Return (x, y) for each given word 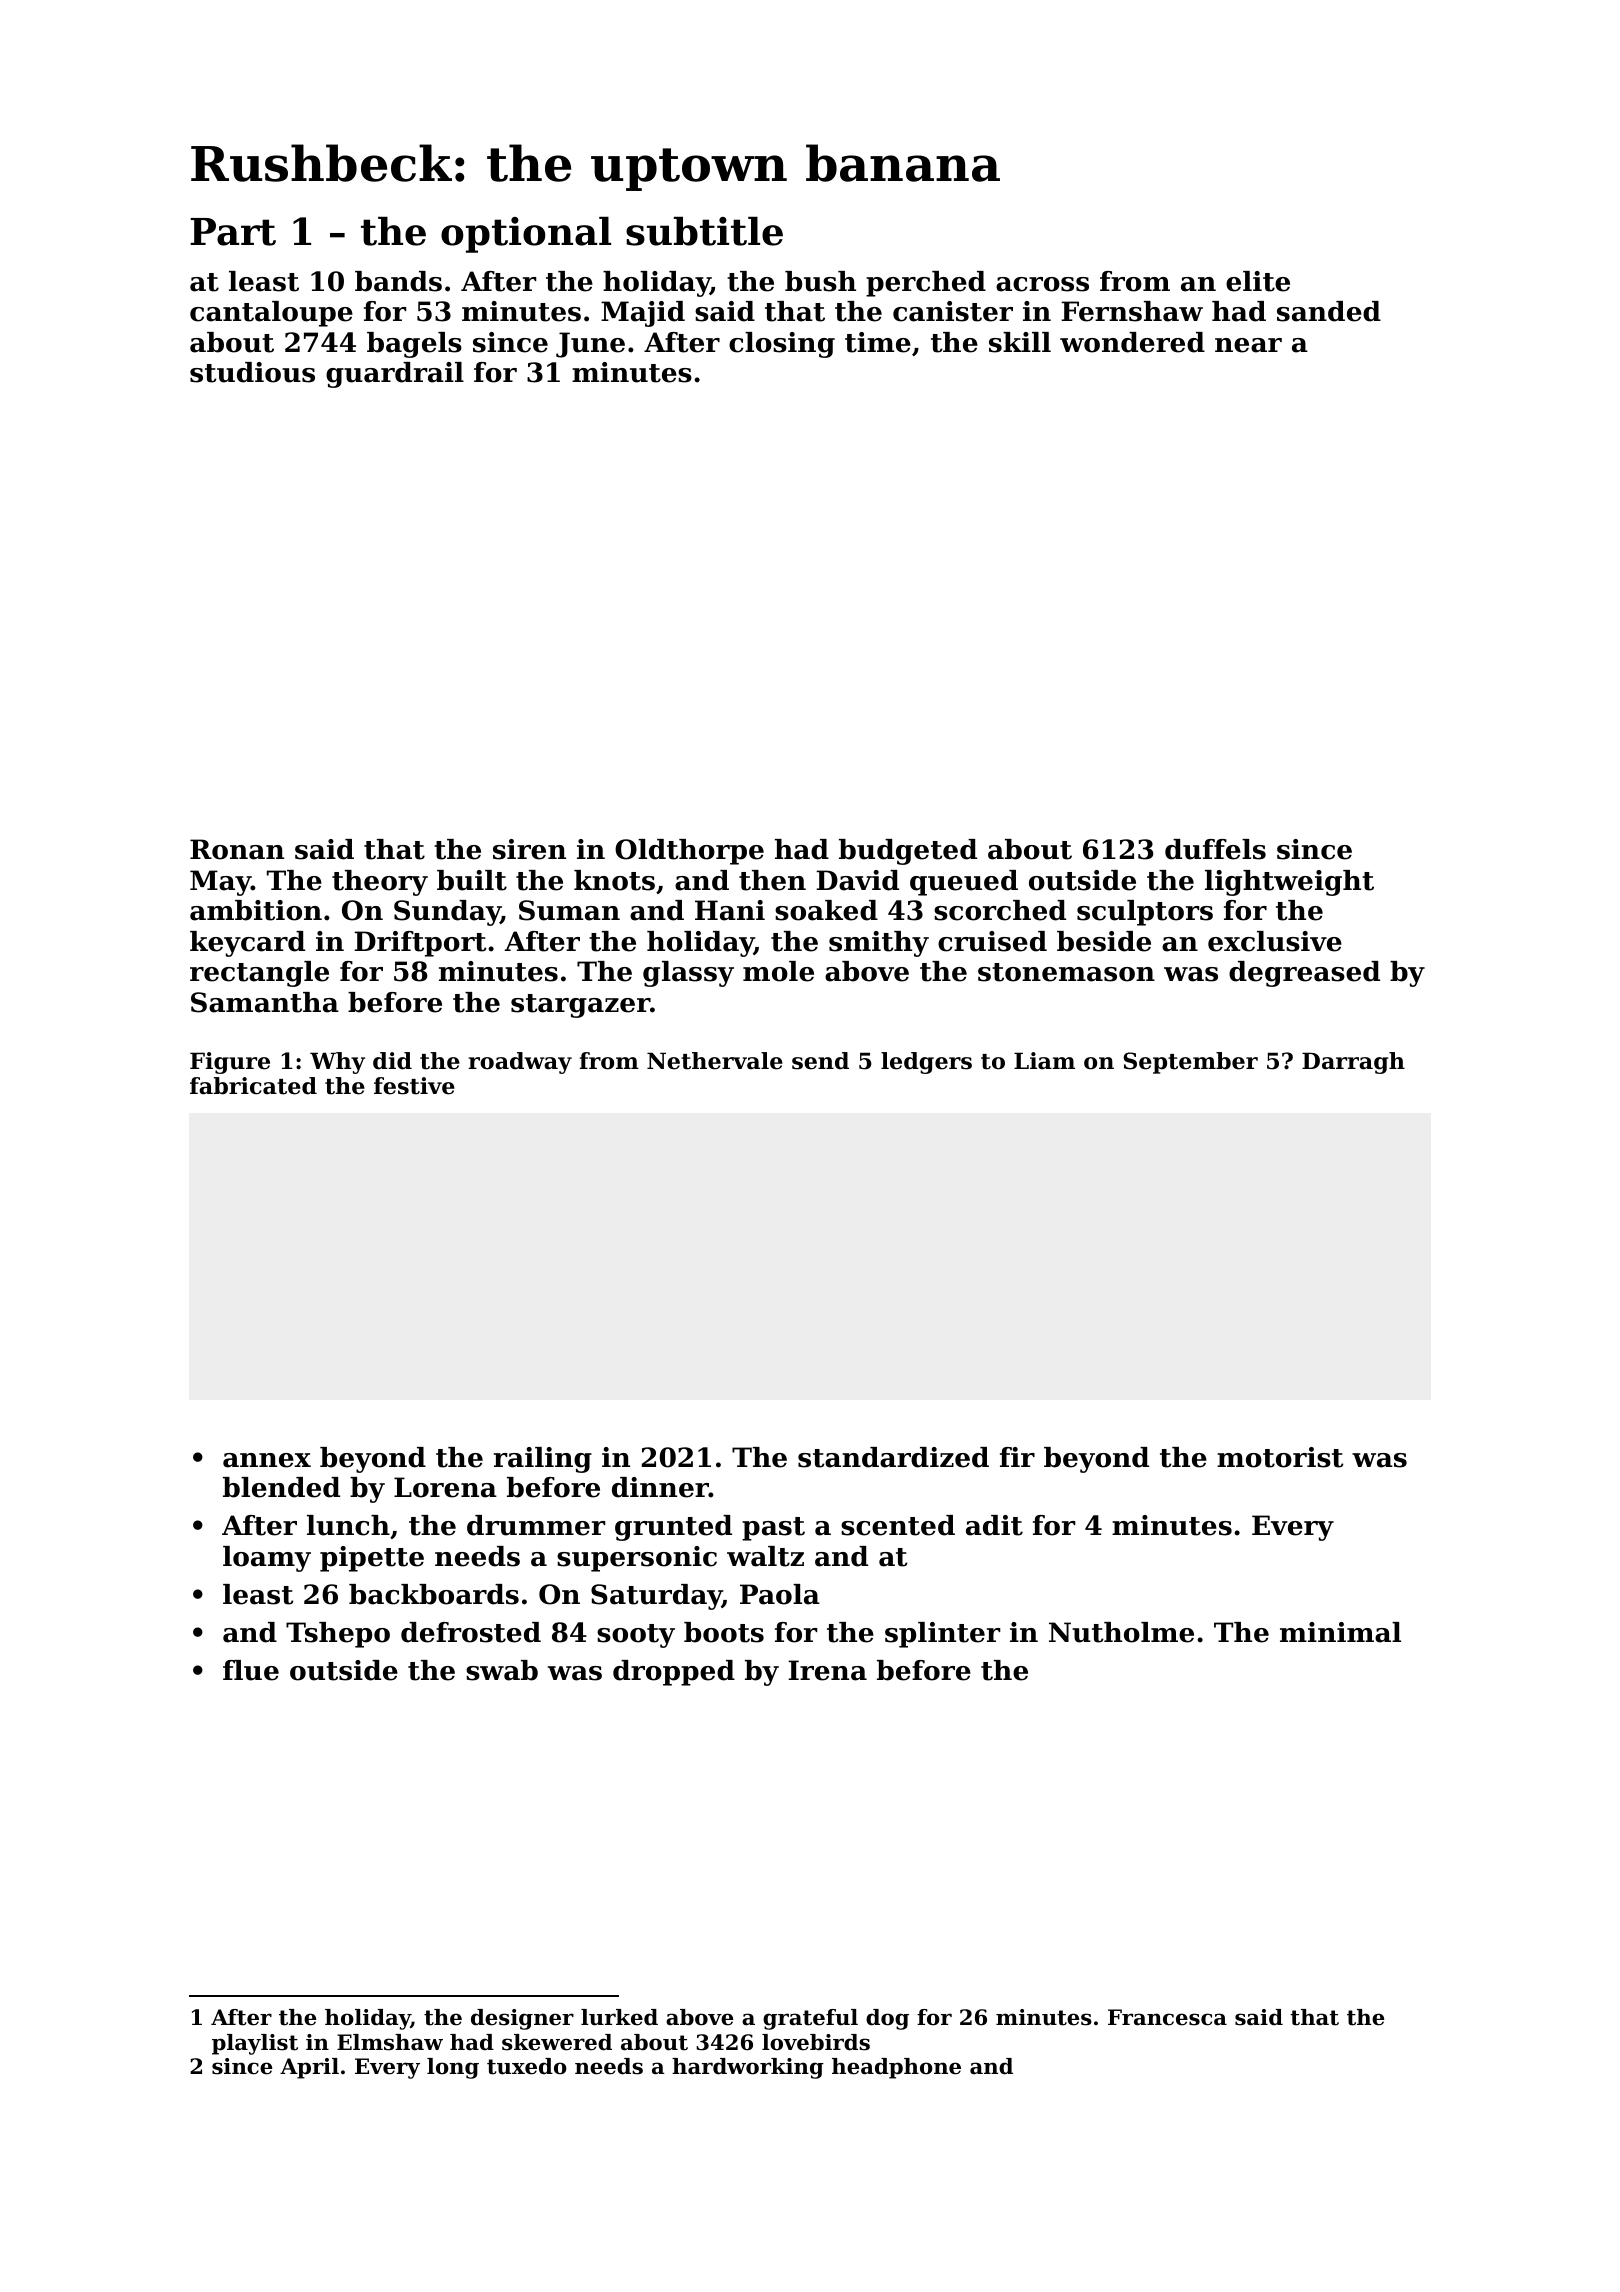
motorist (1280, 1457)
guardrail (395, 375)
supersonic (637, 1559)
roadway (520, 1063)
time (878, 342)
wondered (1132, 342)
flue (251, 1670)
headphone (896, 2068)
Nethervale (715, 1061)
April (309, 2068)
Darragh (1353, 1063)
